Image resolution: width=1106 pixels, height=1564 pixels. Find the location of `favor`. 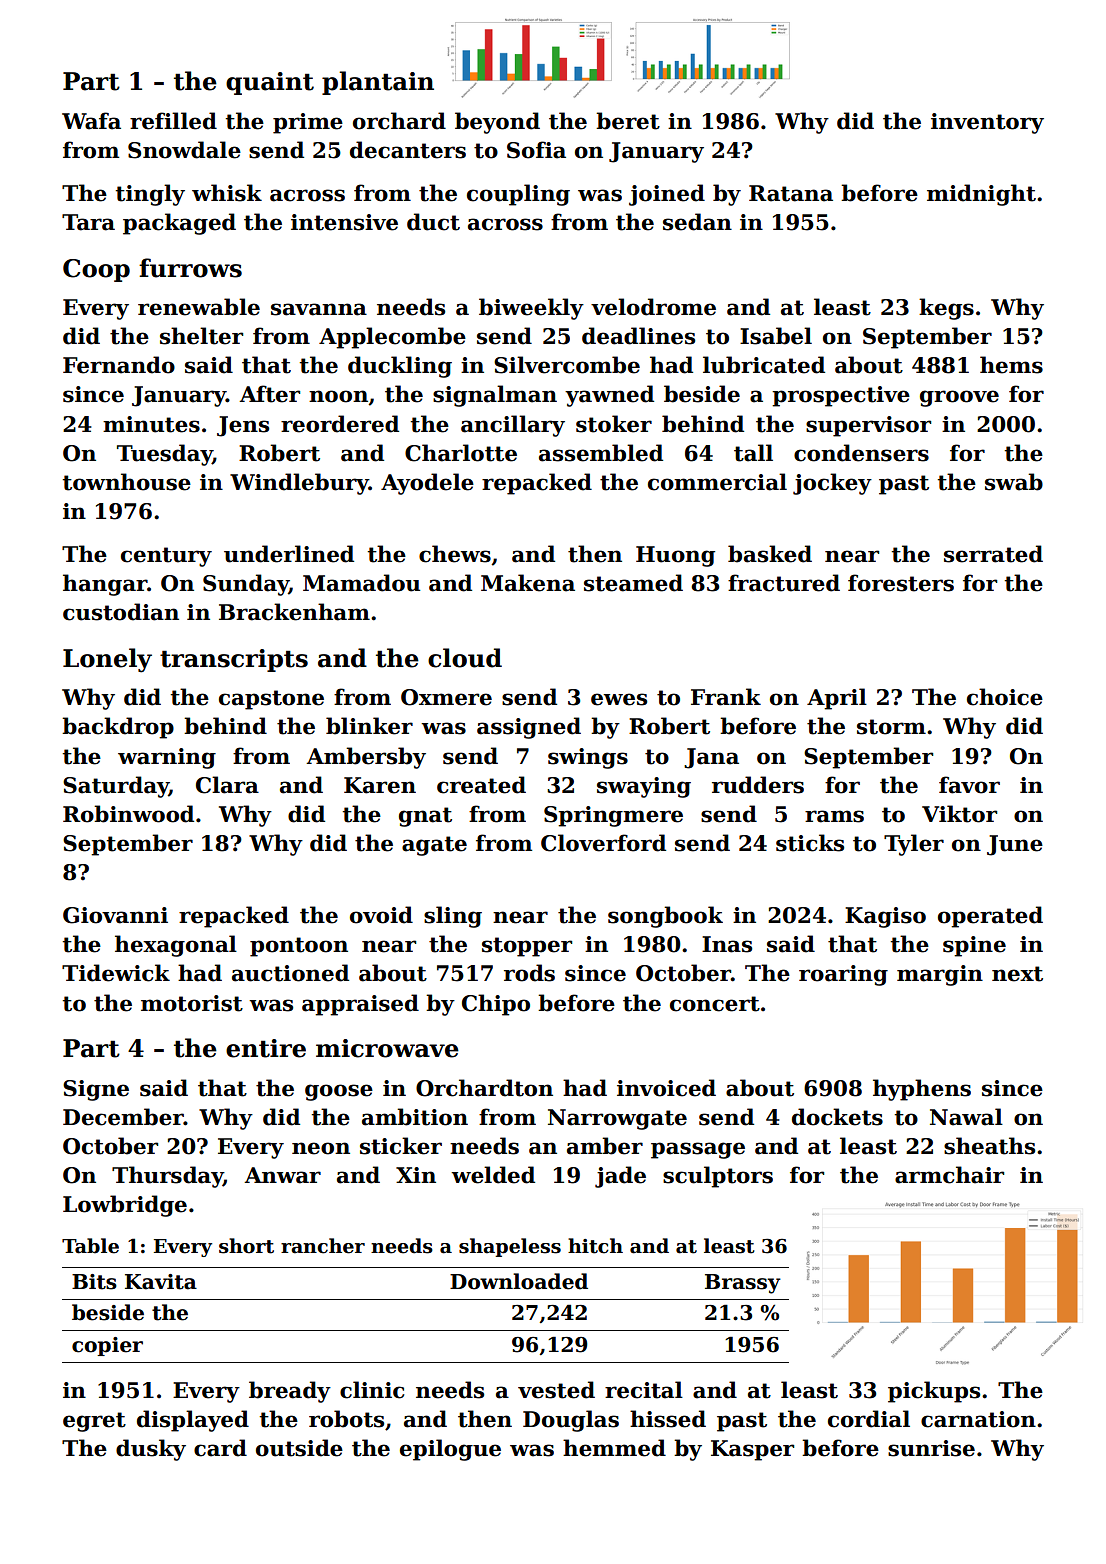

favor is located at coordinates (969, 785).
